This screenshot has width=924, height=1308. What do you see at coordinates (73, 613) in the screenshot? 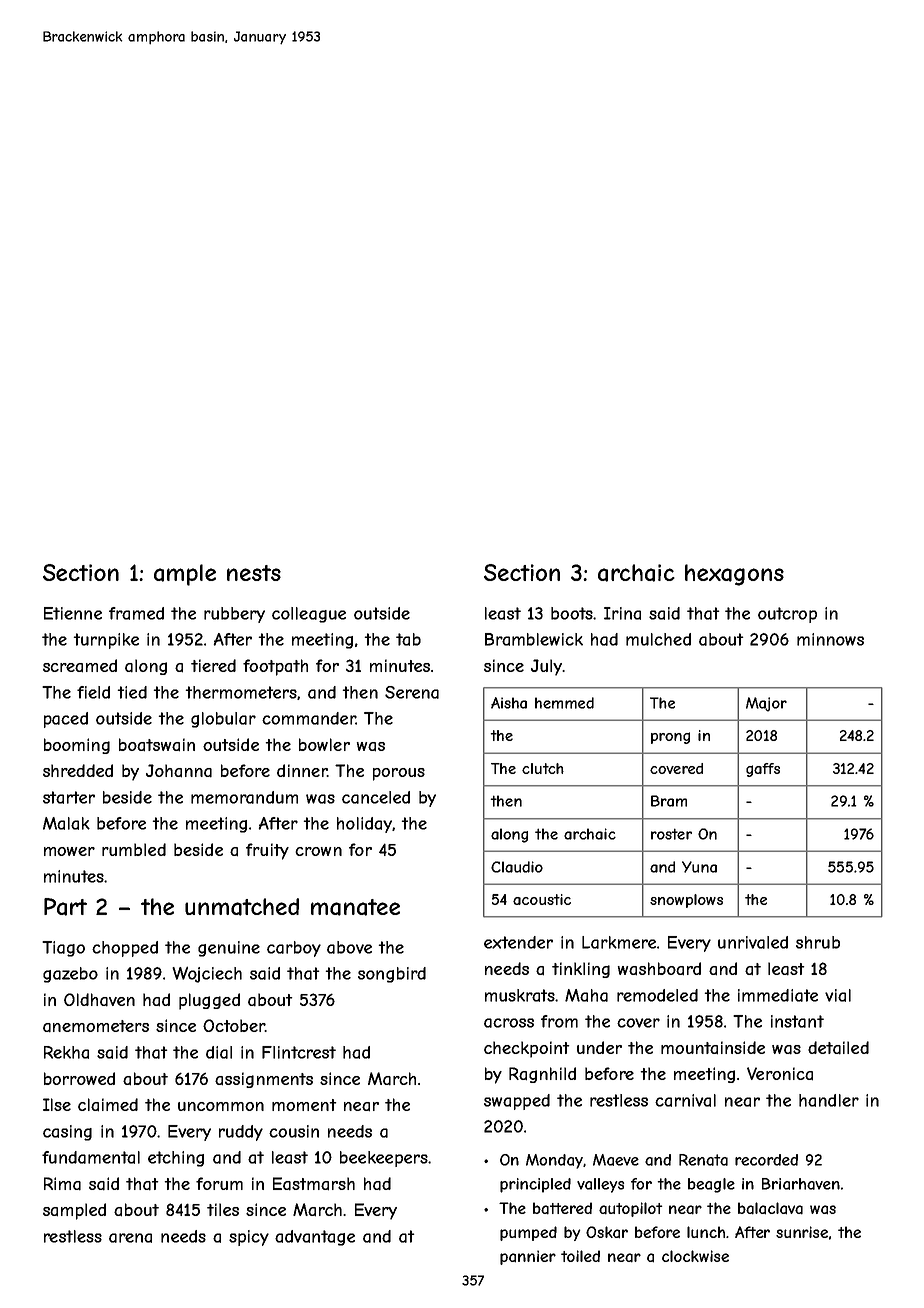
I see `Etienne` at bounding box center [73, 613].
